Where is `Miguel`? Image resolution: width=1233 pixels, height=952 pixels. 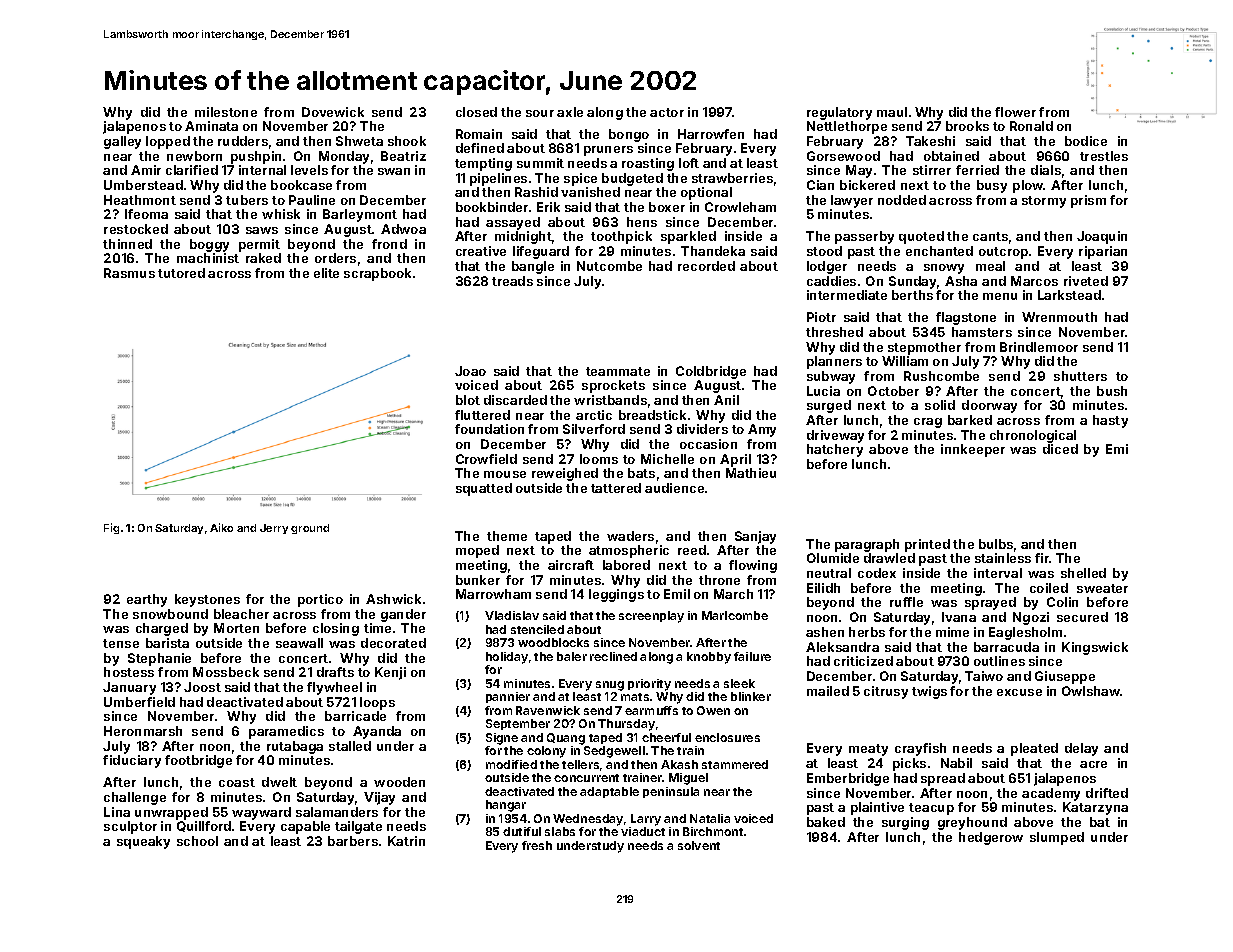 Miguel is located at coordinates (688, 779).
